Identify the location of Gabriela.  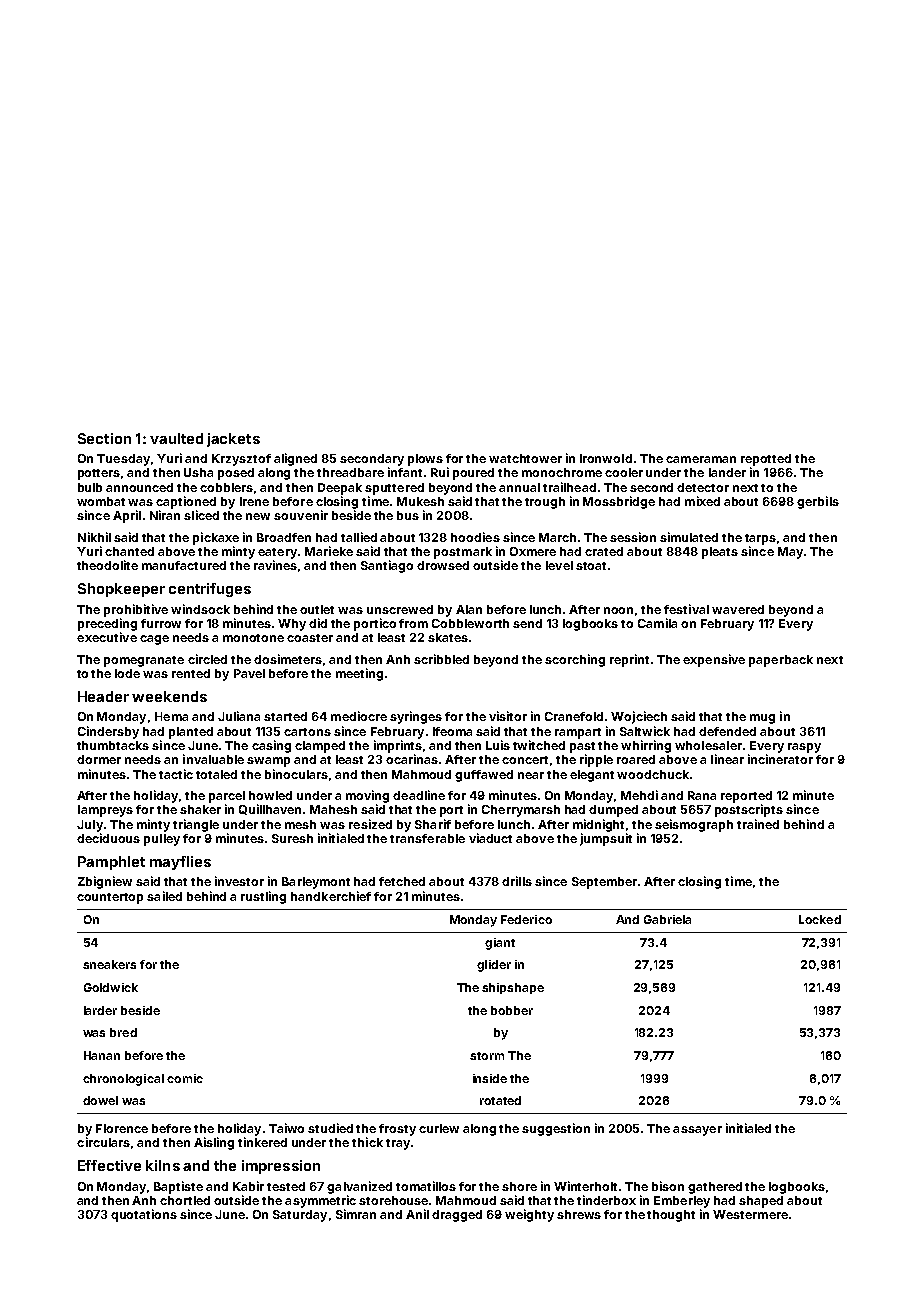
(667, 919).
